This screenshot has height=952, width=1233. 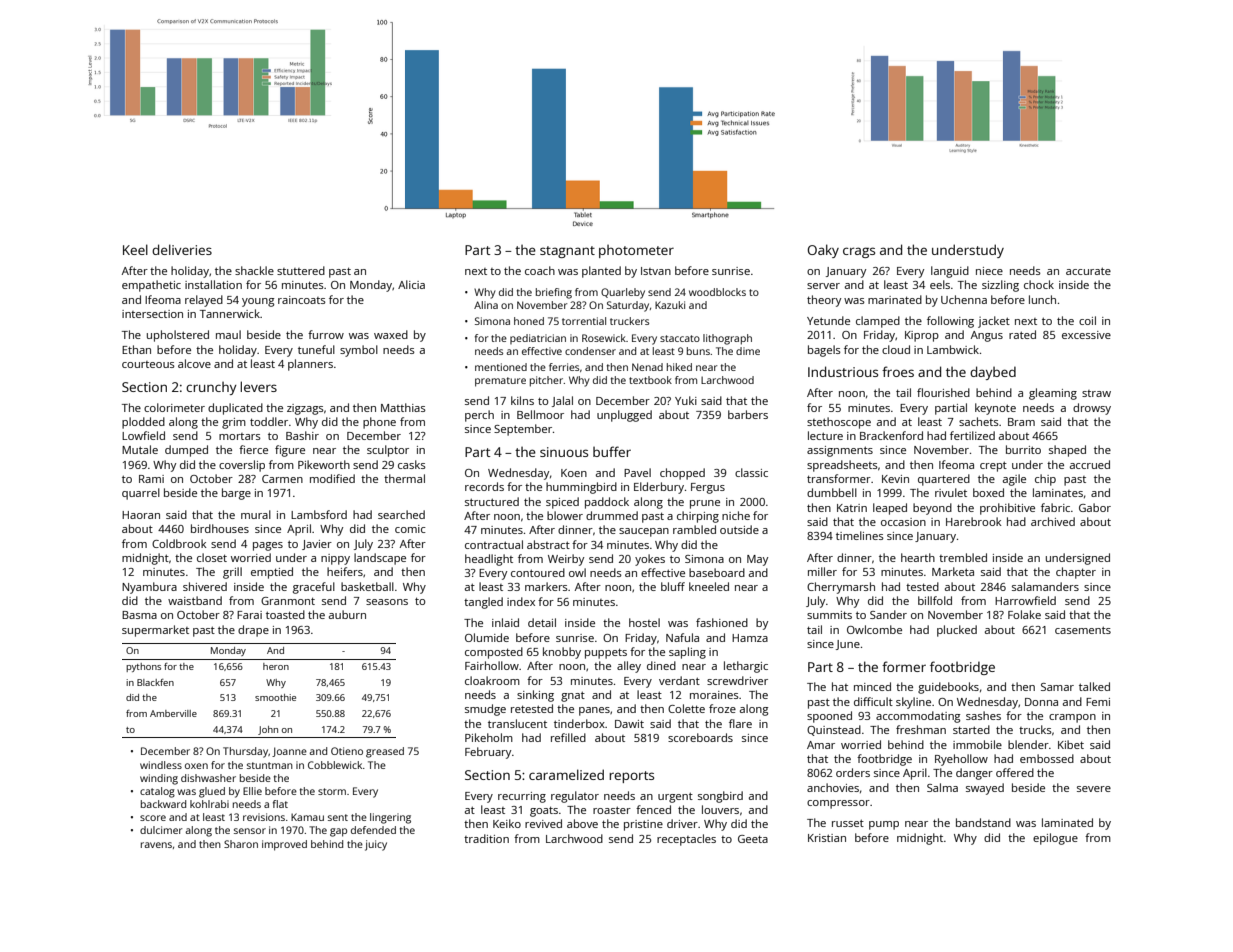 What do you see at coordinates (275, 697) in the screenshot?
I see `smoothie` at bounding box center [275, 697].
